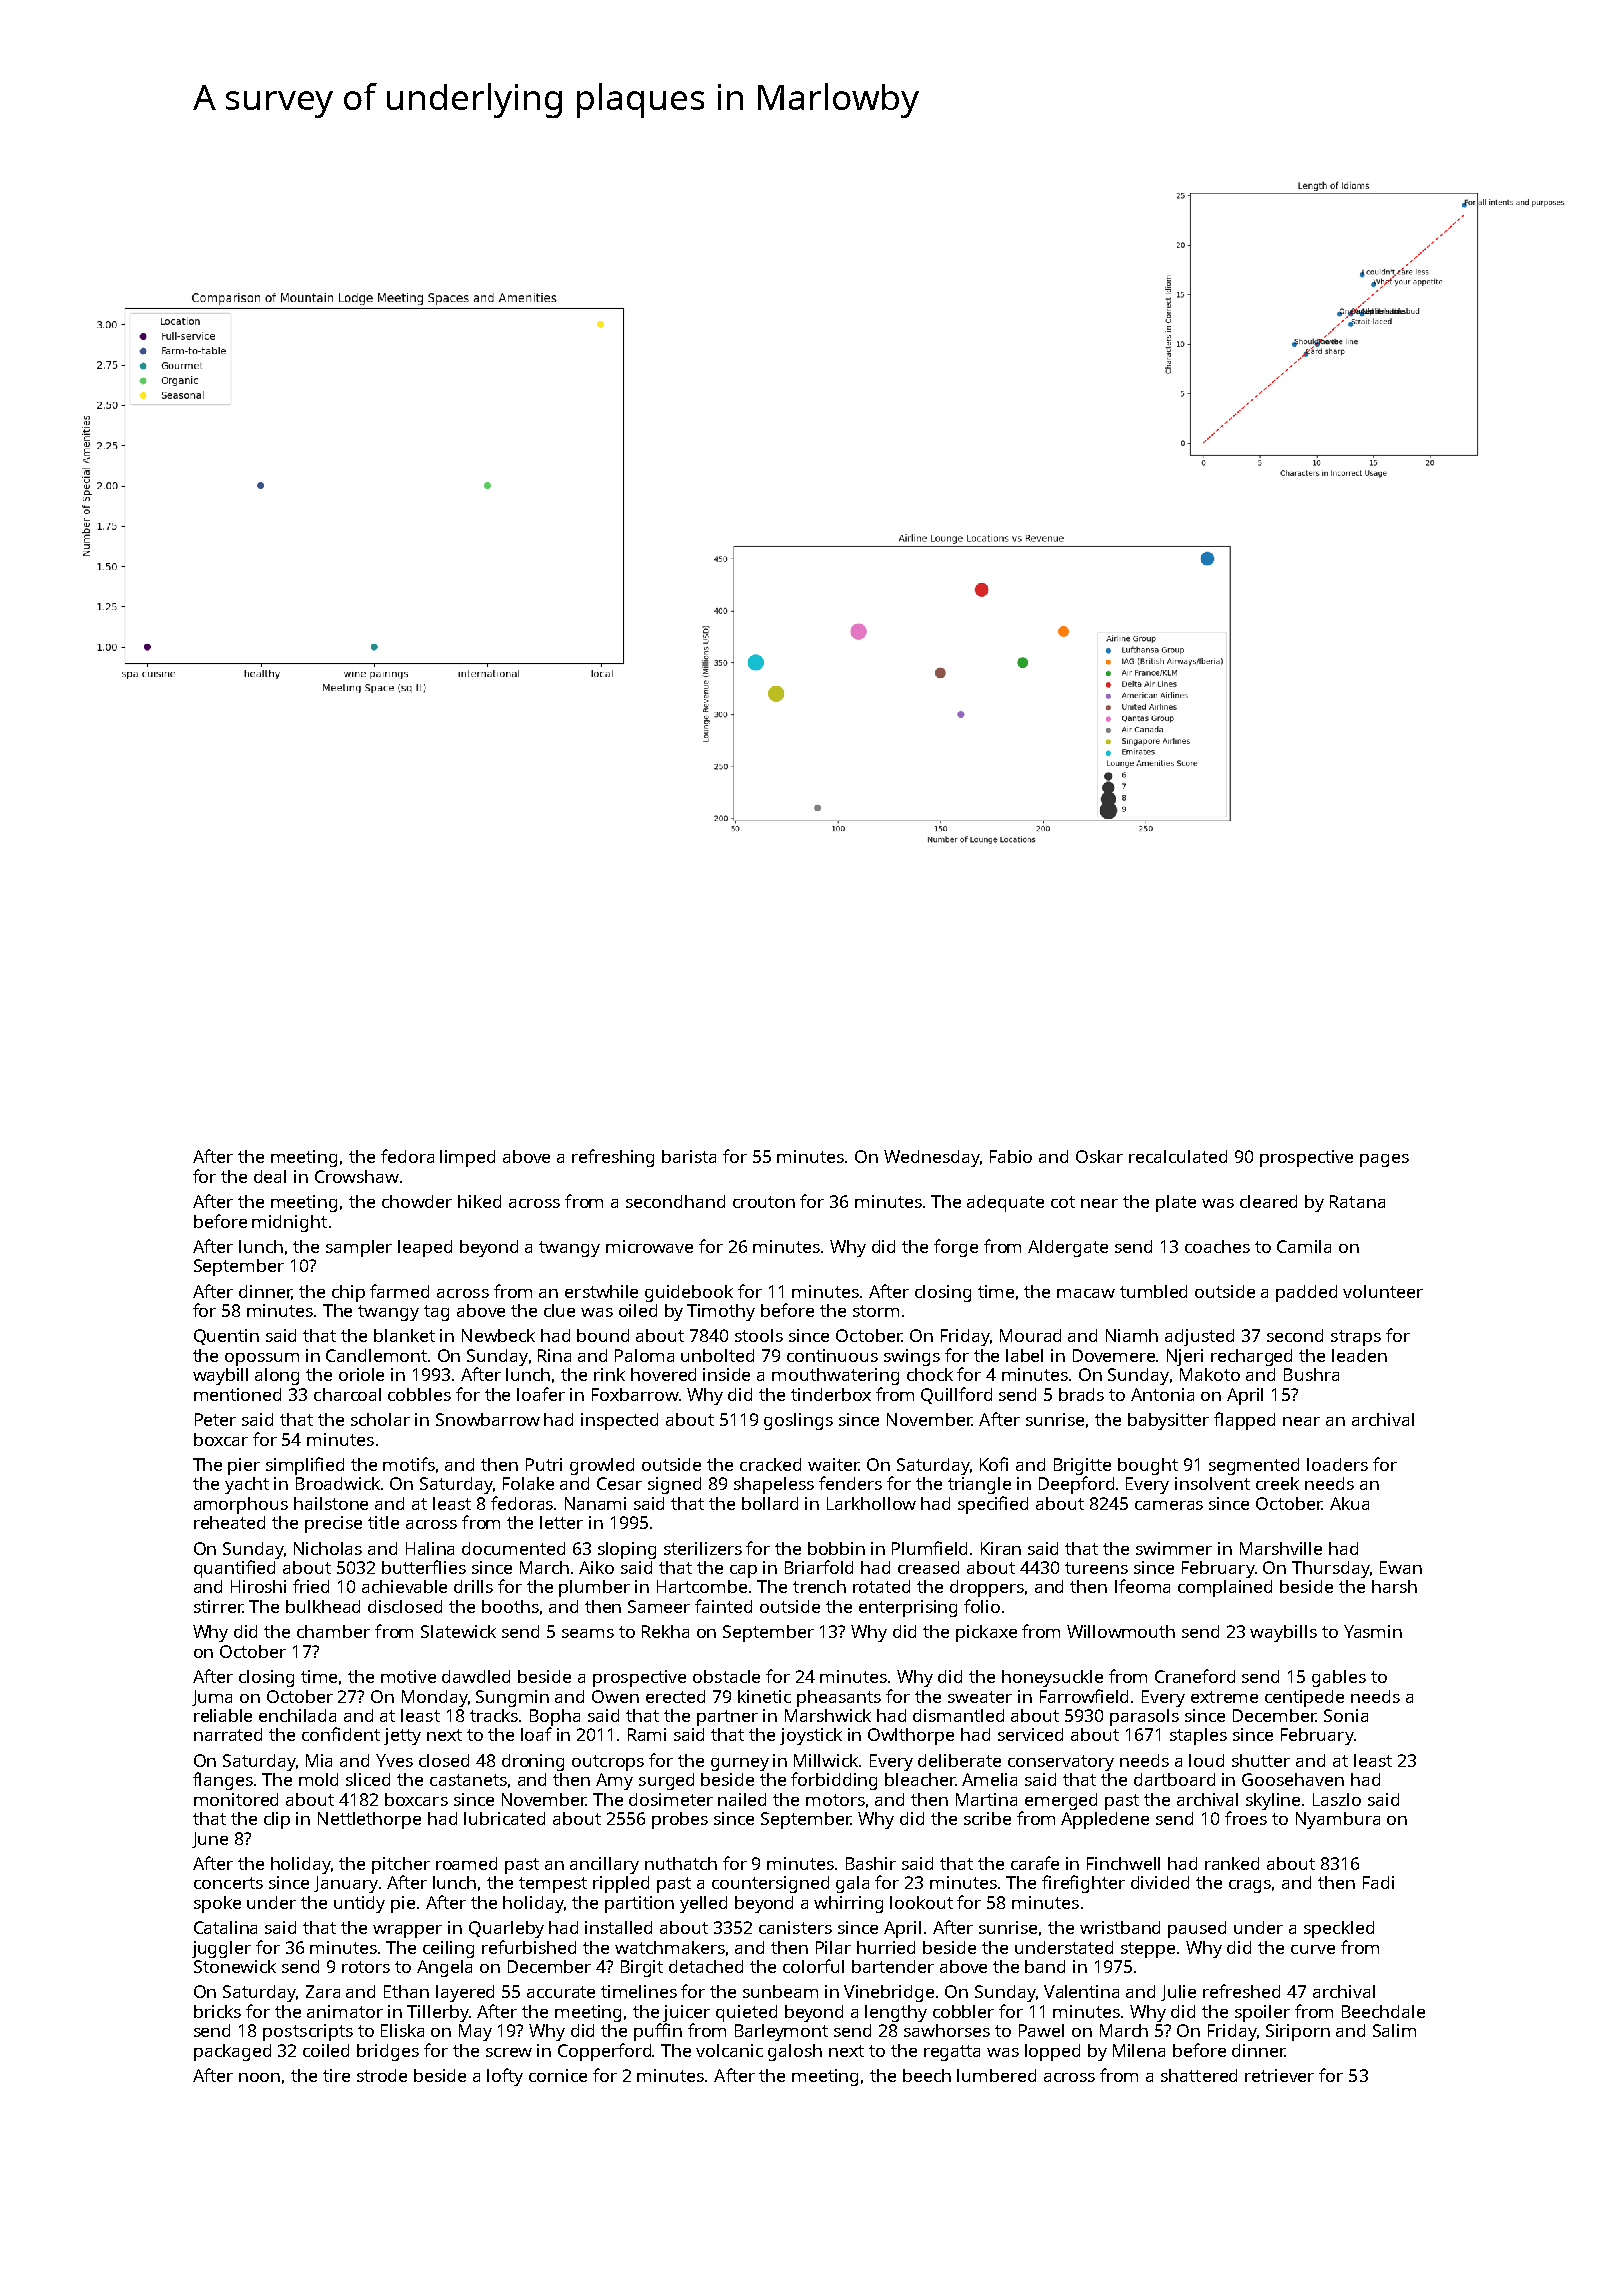  Describe the element at coordinates (553, 1885) in the image. I see `tempest` at that location.
